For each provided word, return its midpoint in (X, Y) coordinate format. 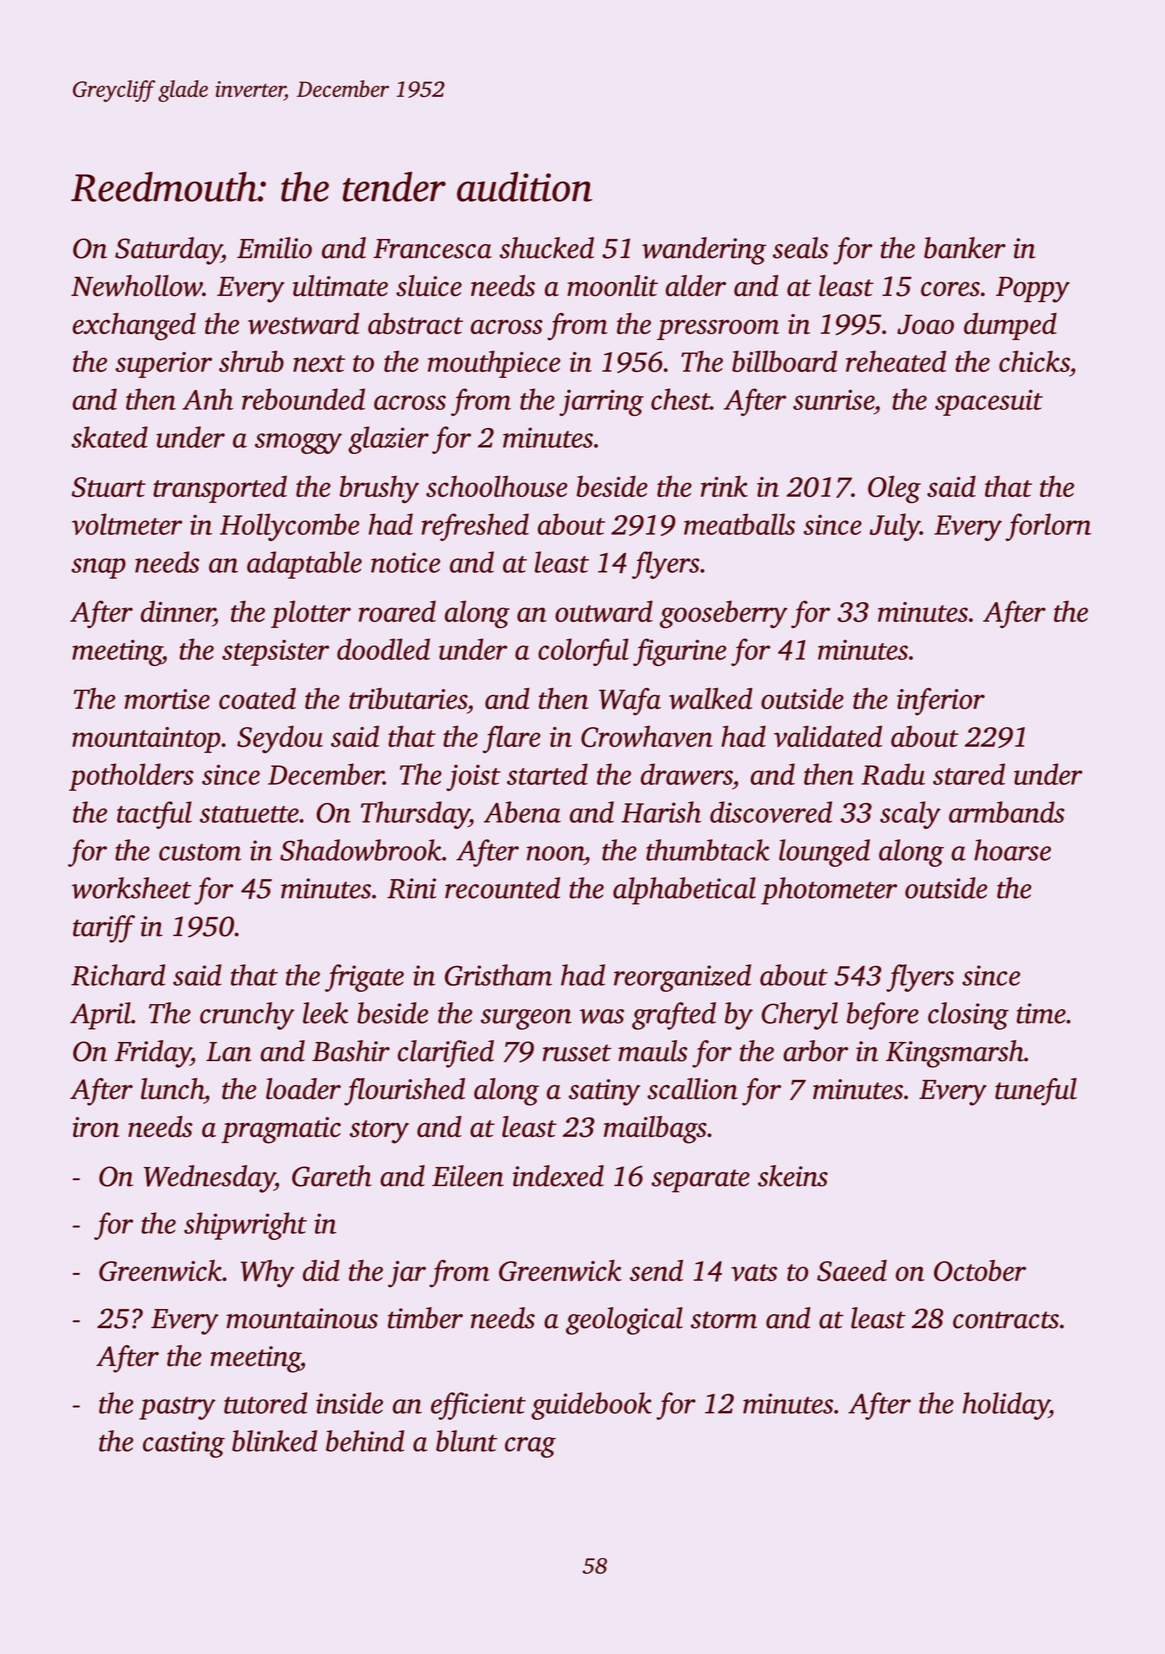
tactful (154, 815)
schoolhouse (497, 486)
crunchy (247, 1016)
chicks (1034, 361)
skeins (793, 1176)
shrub (251, 361)
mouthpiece (494, 364)
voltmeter (127, 524)
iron (96, 1127)
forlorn (1048, 527)
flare (512, 739)
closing (968, 1016)
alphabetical (684, 891)
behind (365, 1441)
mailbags (655, 1130)
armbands (1007, 812)
